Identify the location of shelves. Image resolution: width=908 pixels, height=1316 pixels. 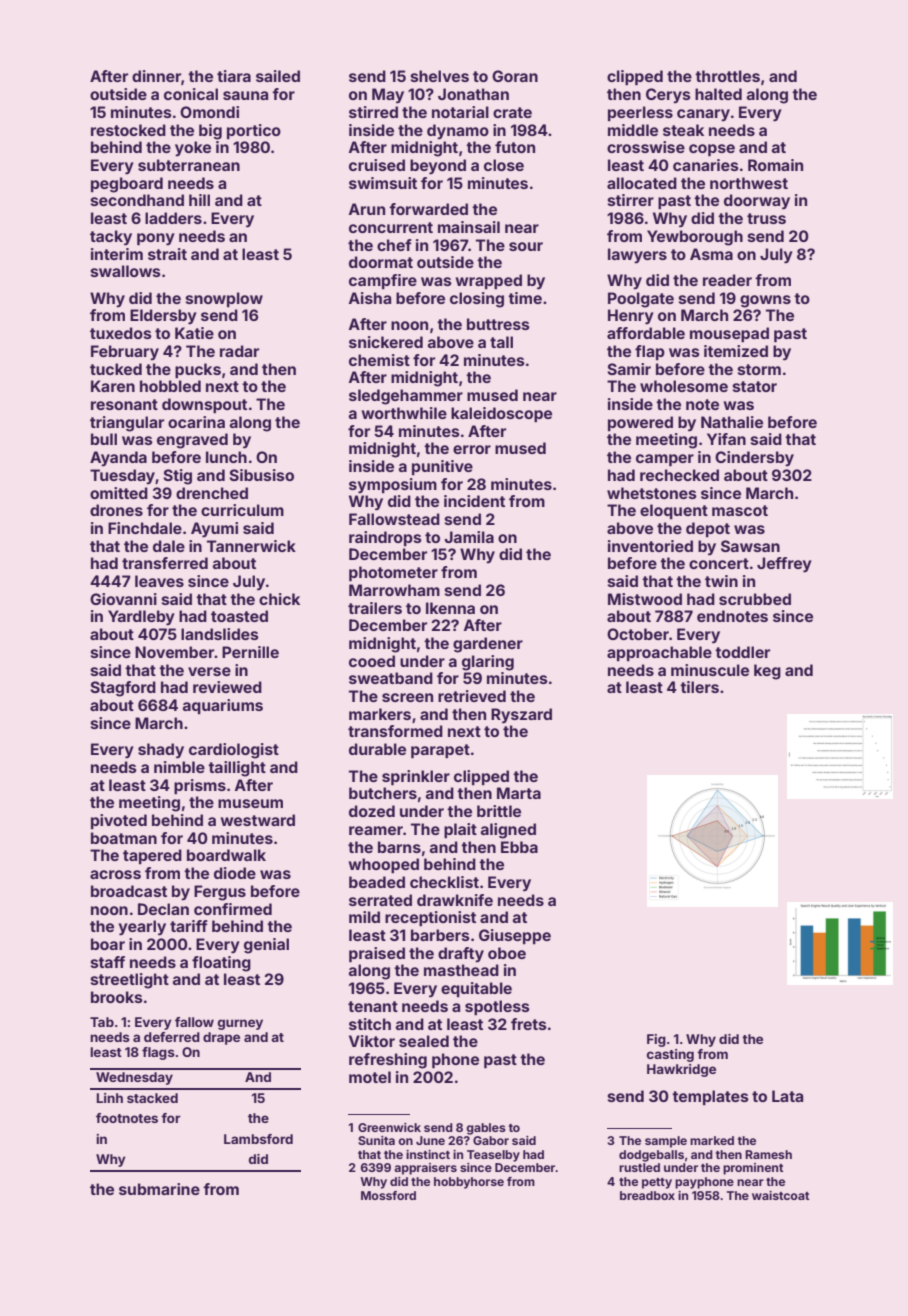
(440, 76).
